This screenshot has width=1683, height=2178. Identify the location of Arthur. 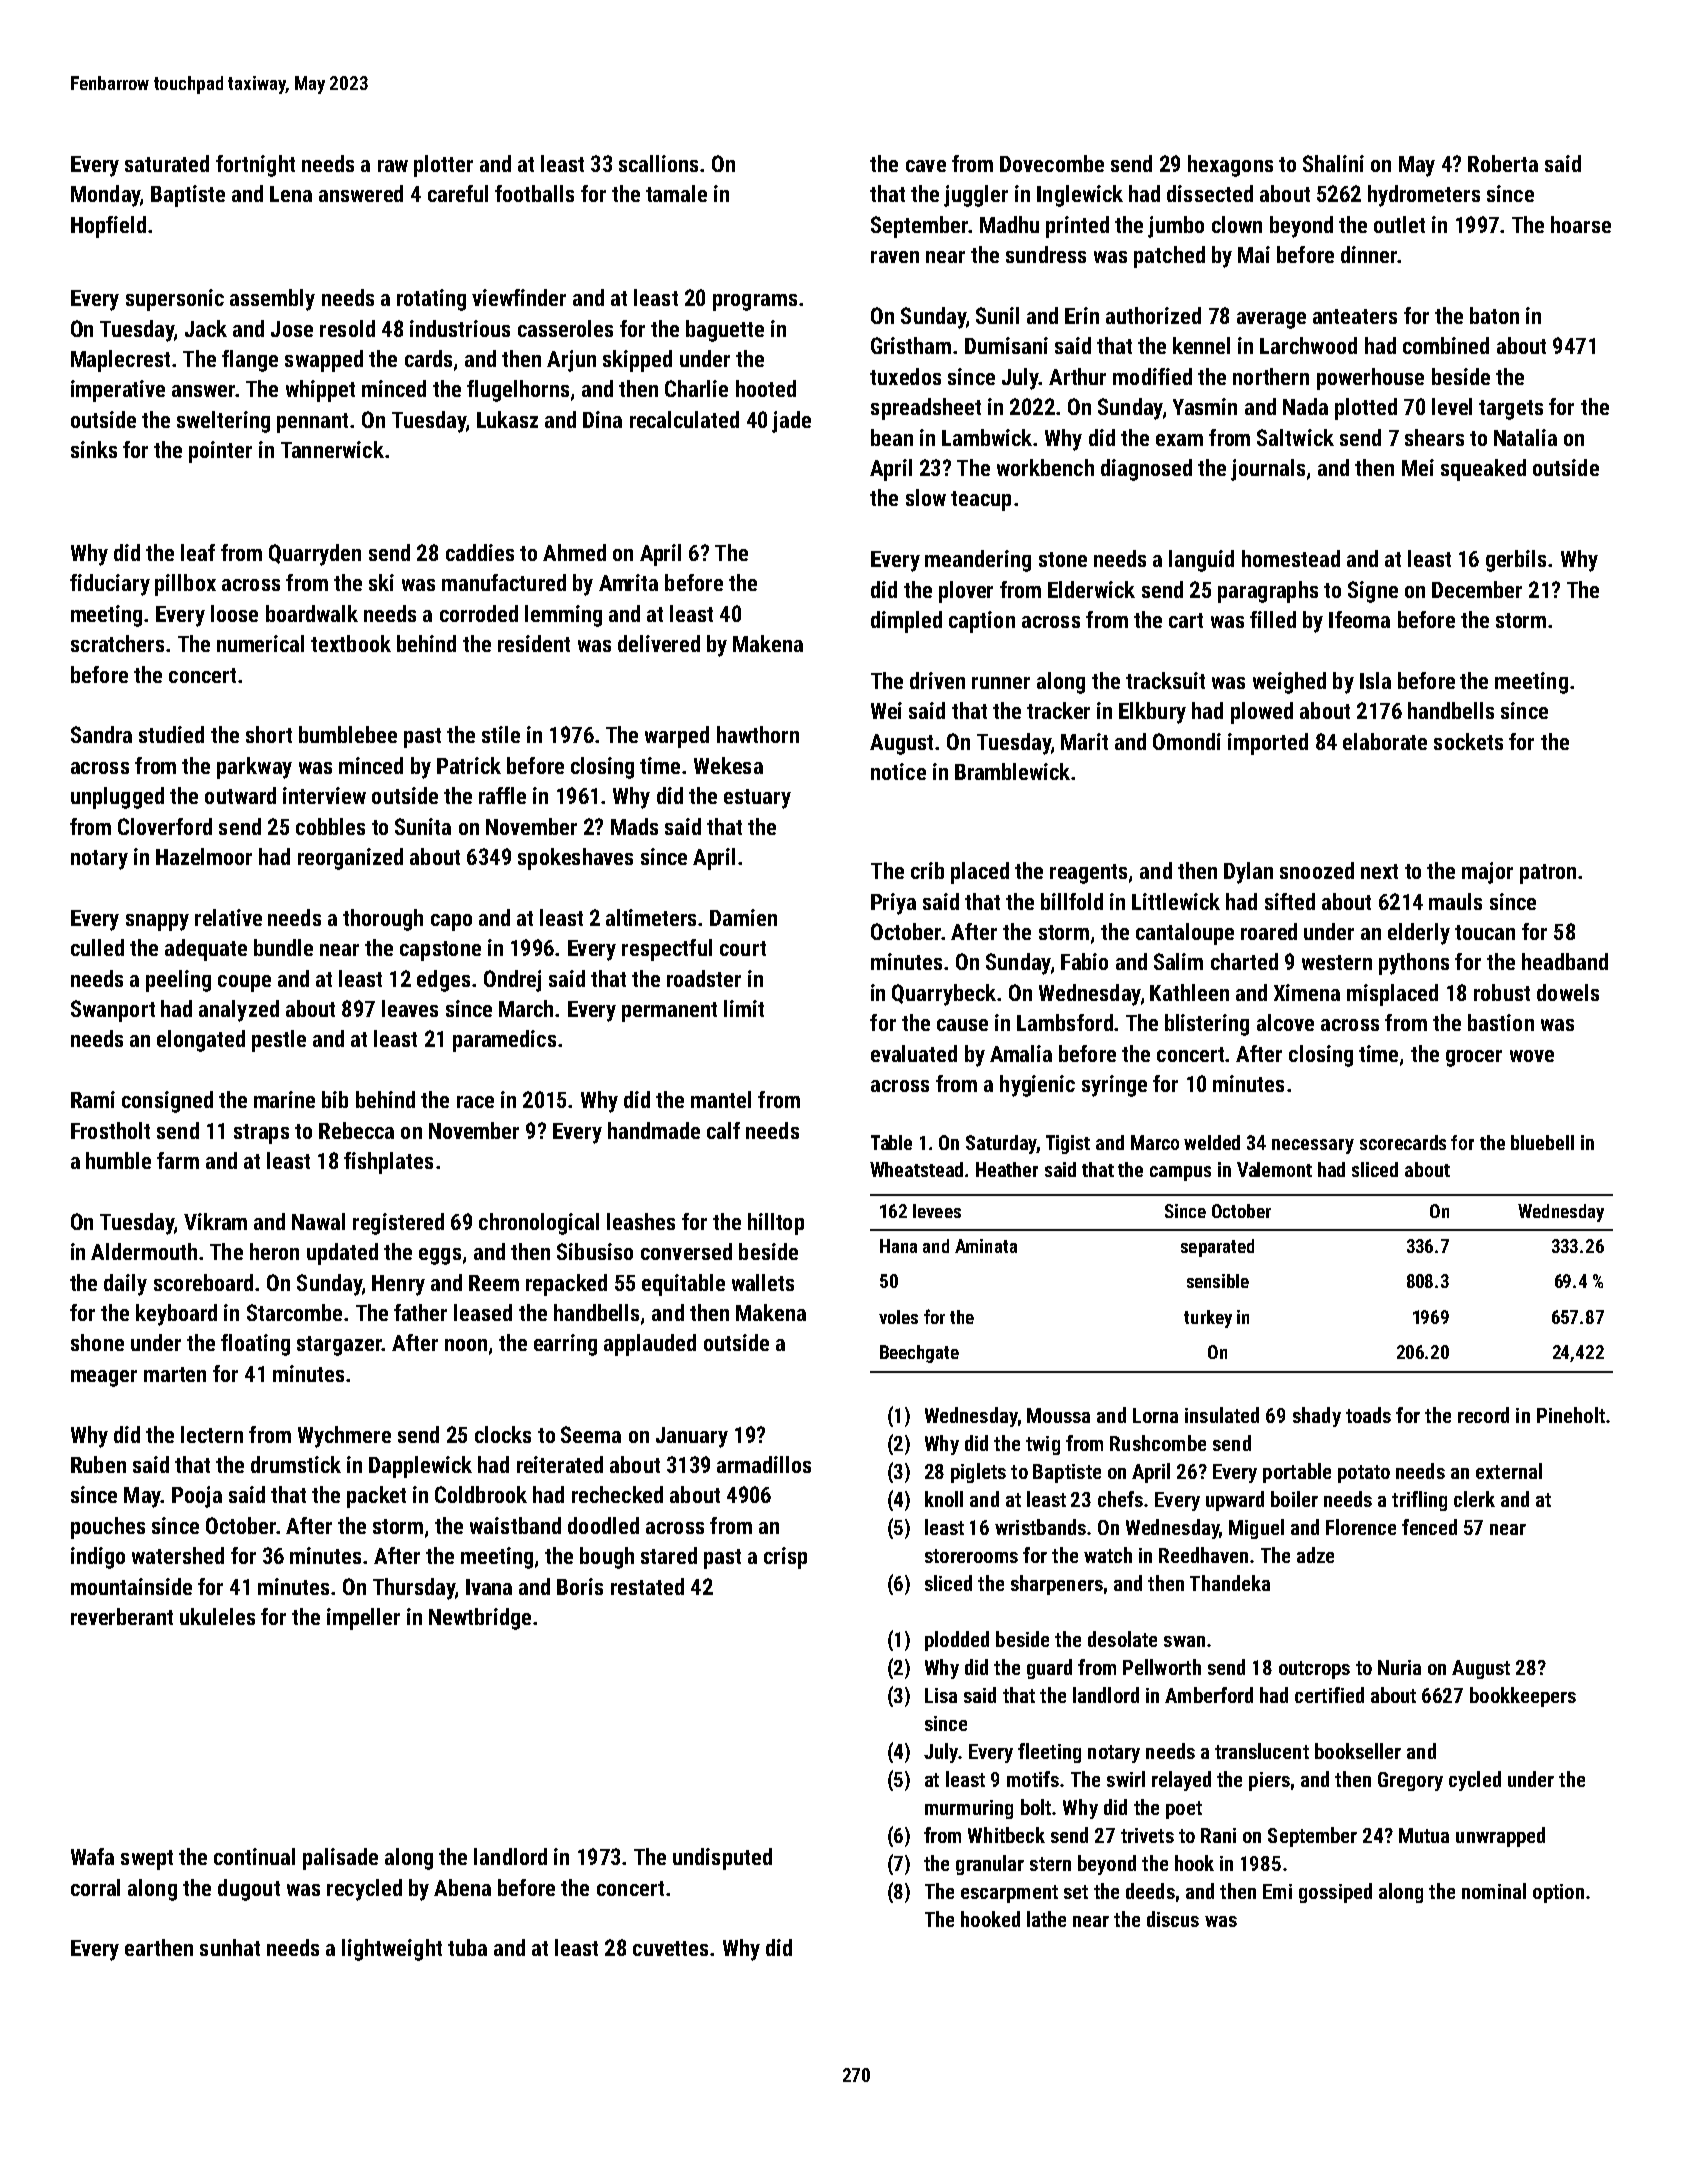
(1077, 376).
